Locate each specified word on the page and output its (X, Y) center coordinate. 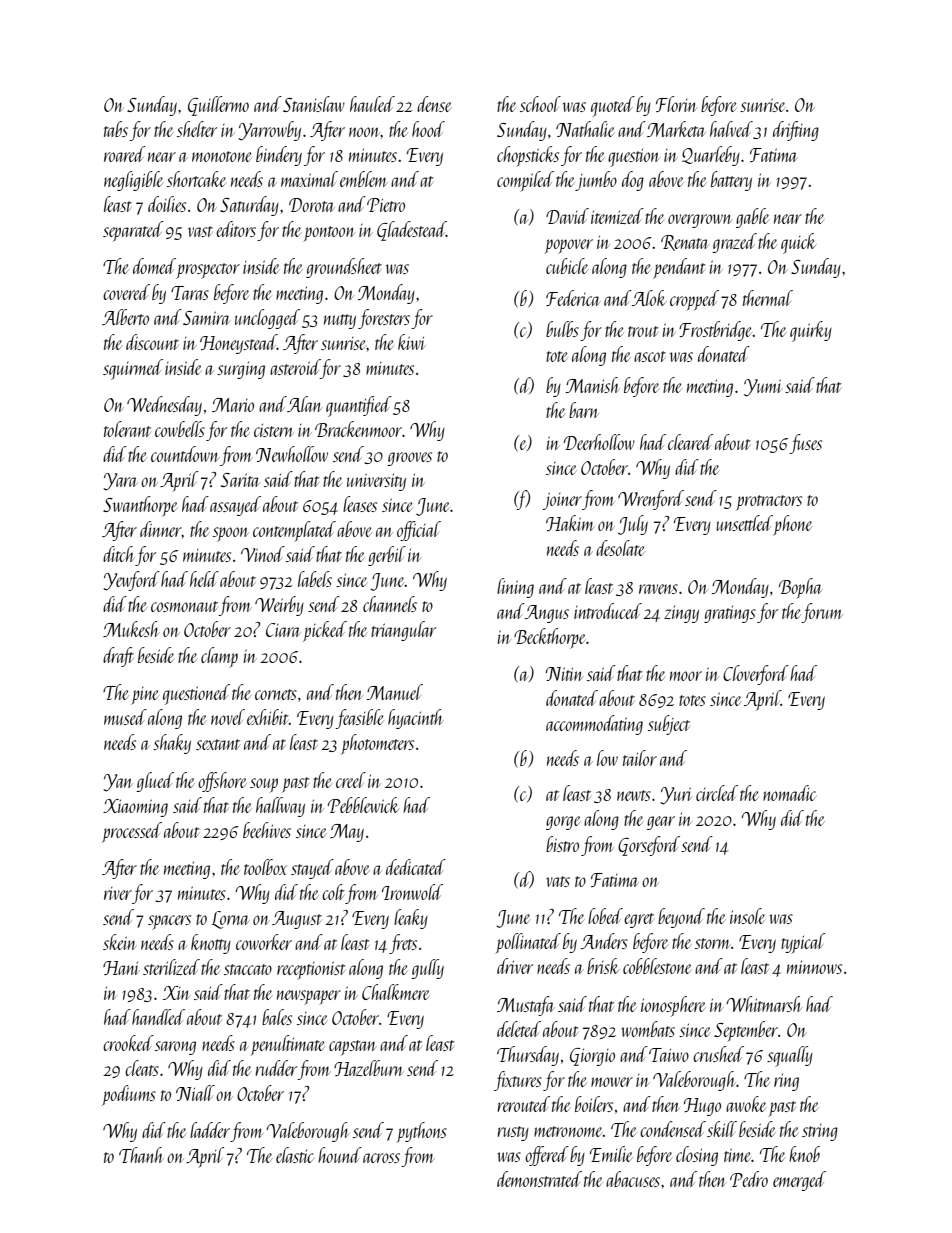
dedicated (416, 867)
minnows (814, 967)
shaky (172, 744)
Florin (676, 104)
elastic (294, 1155)
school (540, 104)
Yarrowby (269, 131)
